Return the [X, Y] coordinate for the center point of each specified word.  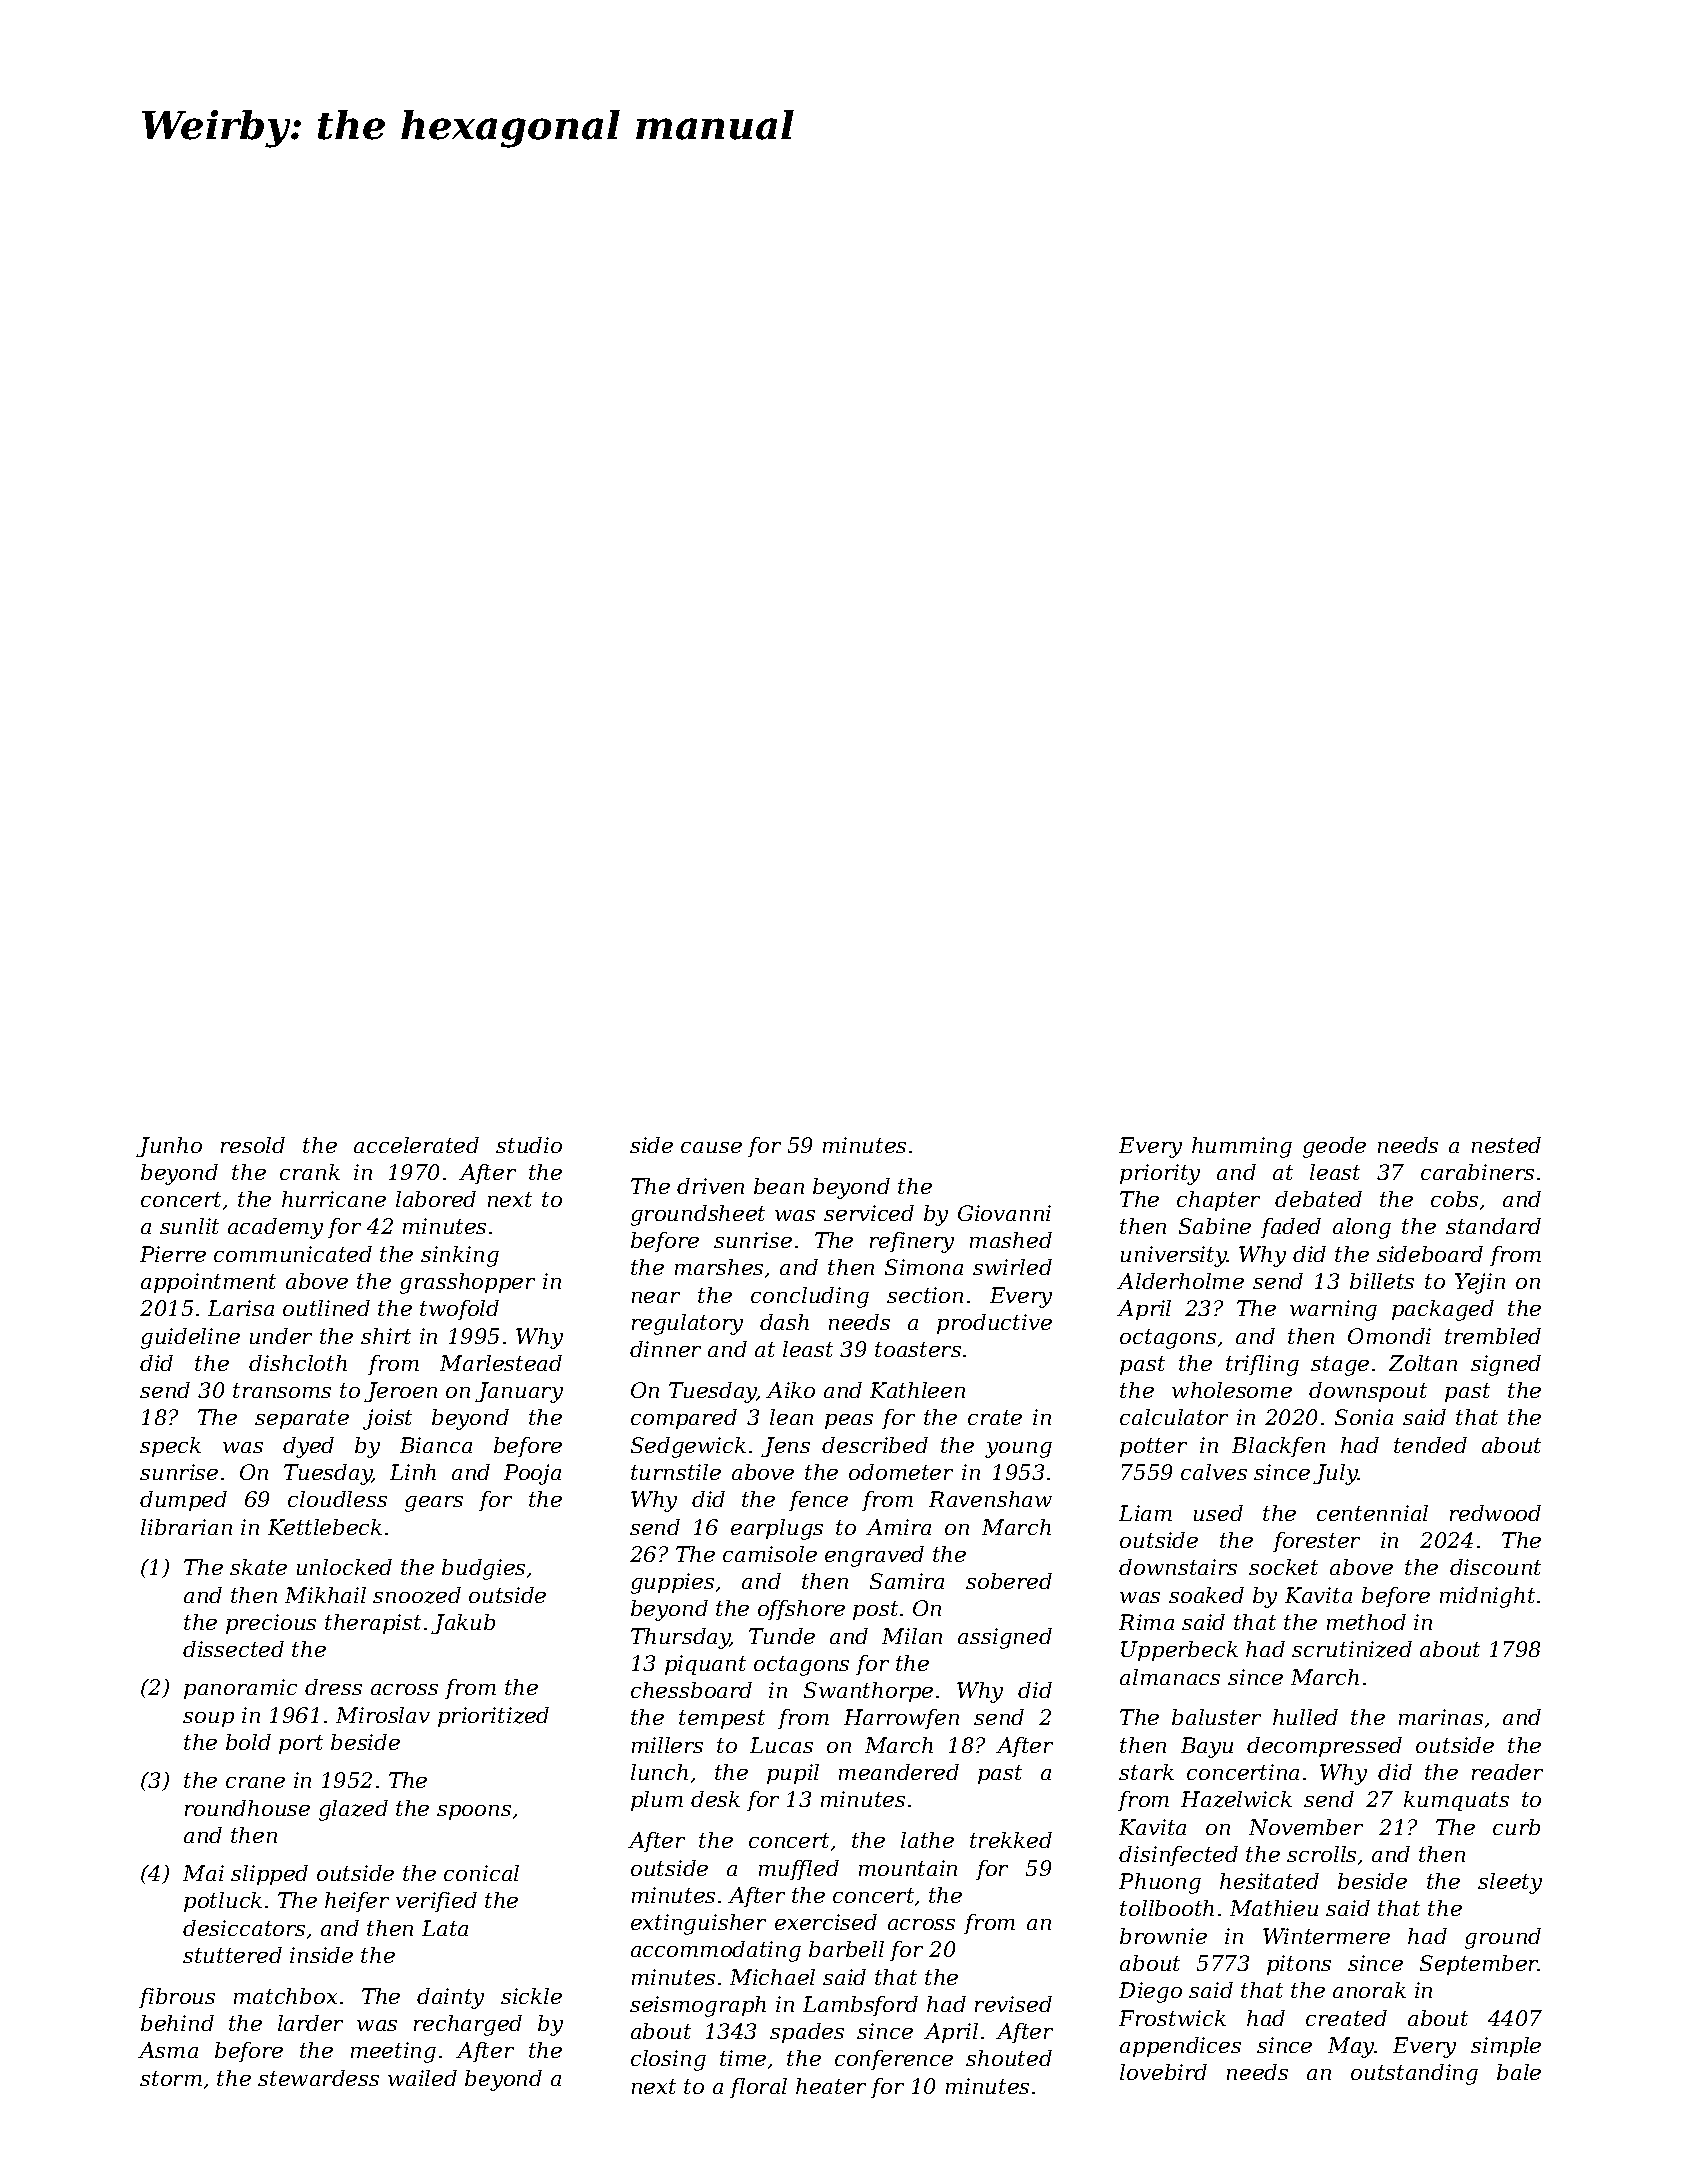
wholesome [1232, 1390]
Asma [168, 2050]
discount [1495, 1567]
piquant [705, 1665]
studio [529, 1145]
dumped [183, 1501]
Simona [924, 1267]
